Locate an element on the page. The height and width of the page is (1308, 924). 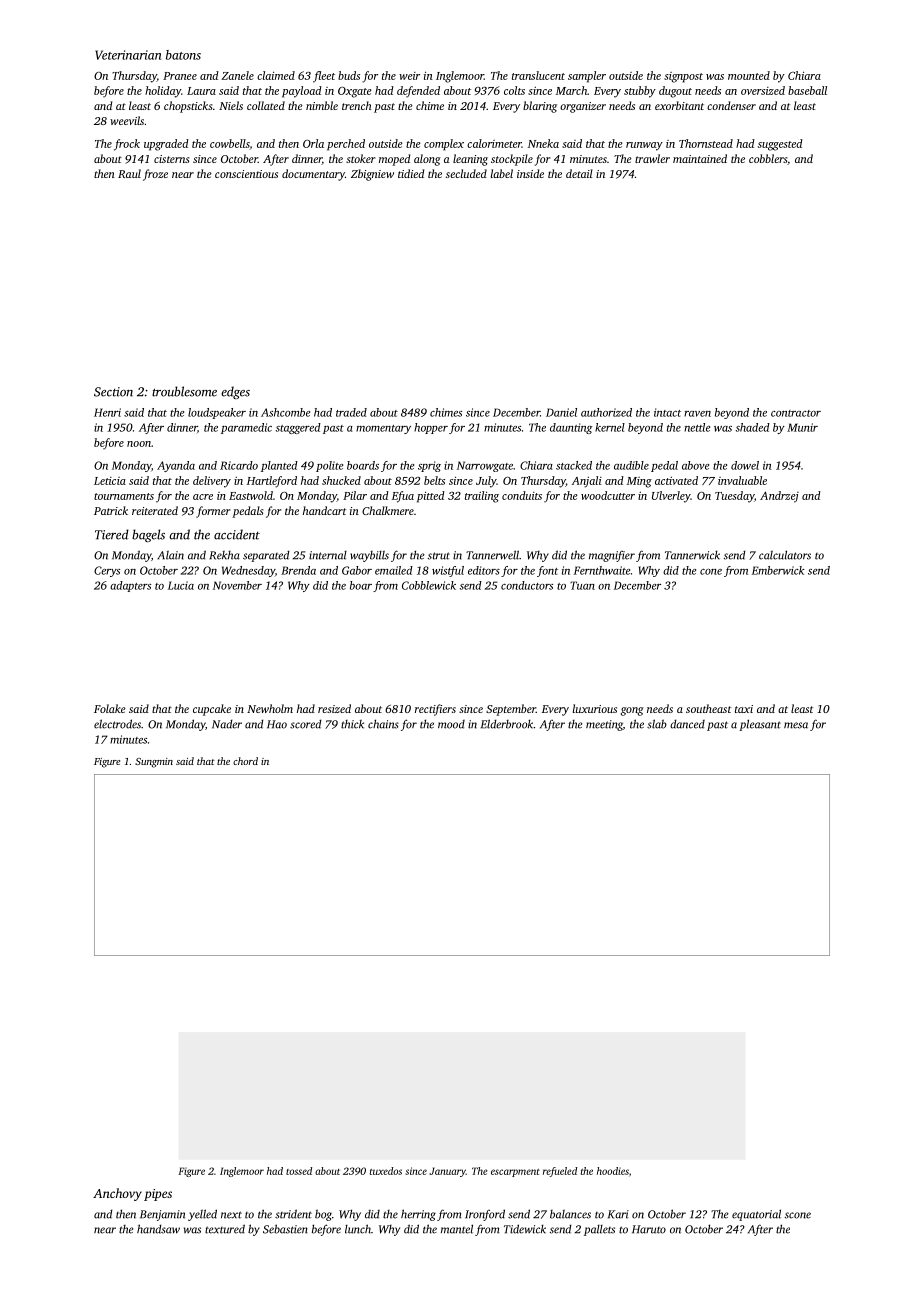
moped is located at coordinates (394, 160).
